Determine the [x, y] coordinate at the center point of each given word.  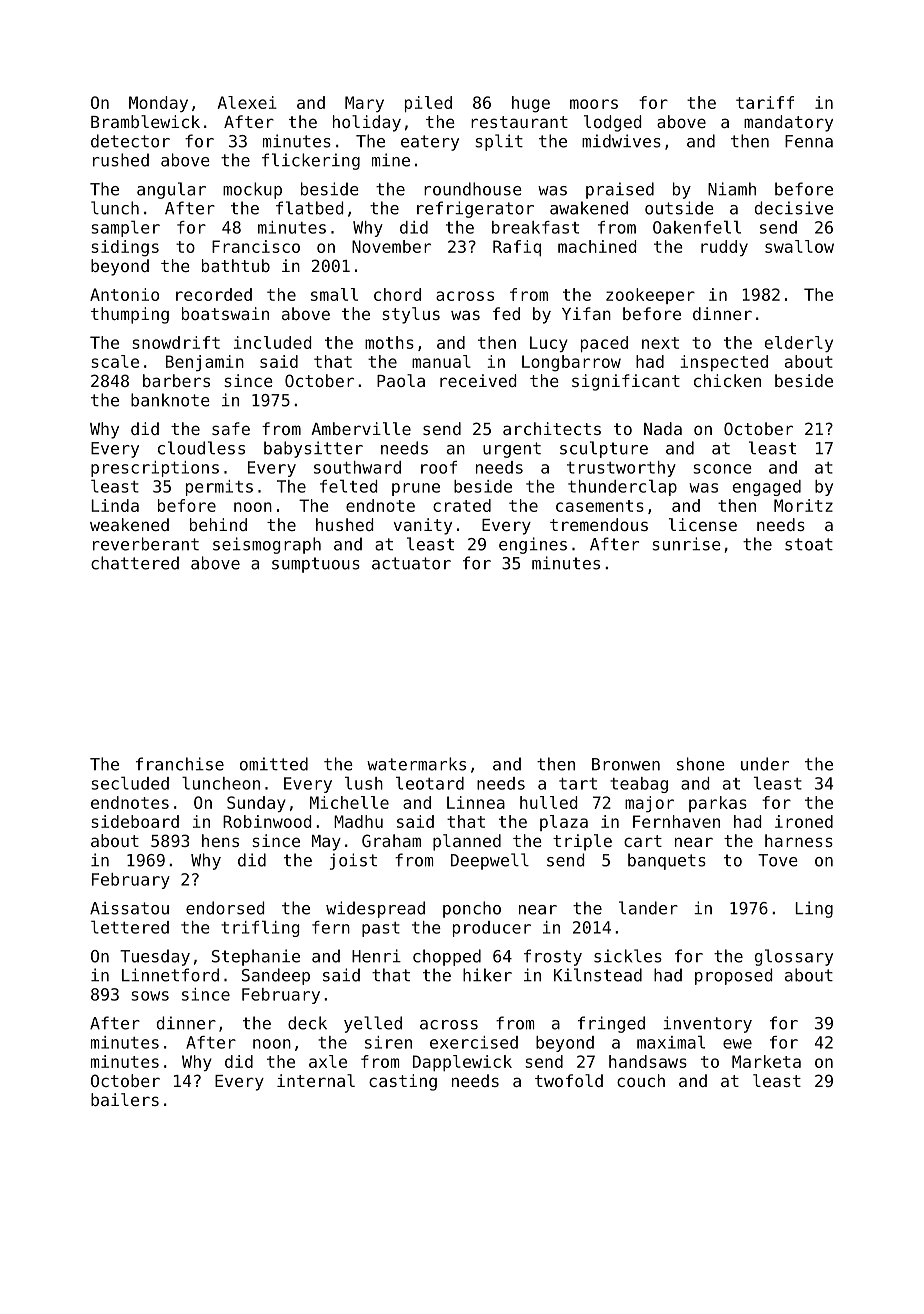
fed [506, 313]
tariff [765, 102]
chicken [727, 380]
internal [316, 1080]
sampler [125, 228]
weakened [129, 524]
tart [578, 784]
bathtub [236, 265]
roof [439, 467]
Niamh [732, 189]
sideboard [135, 821]
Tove [778, 860]
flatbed [309, 208]
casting [403, 1082]
